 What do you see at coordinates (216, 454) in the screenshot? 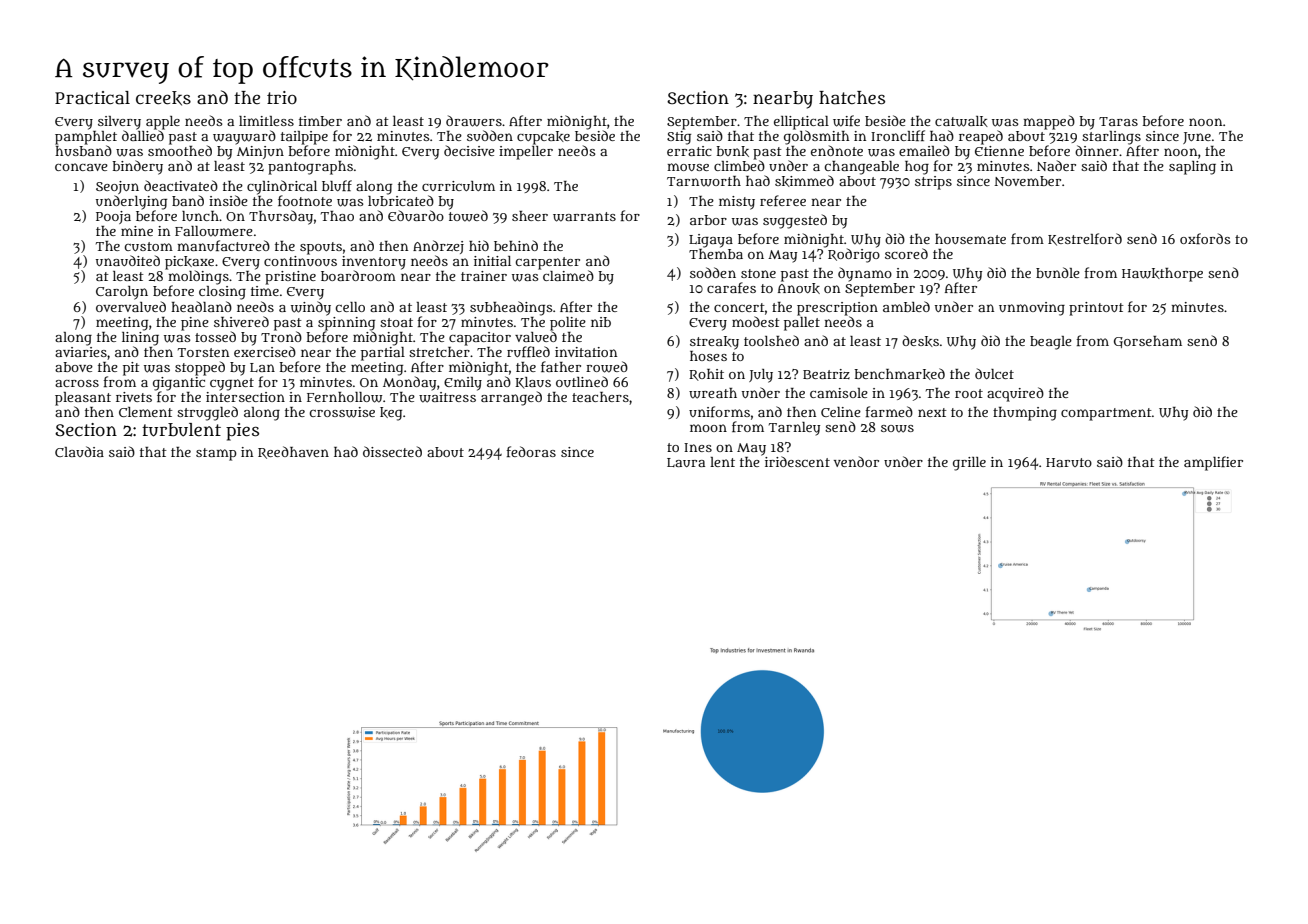
I see `stamp` at bounding box center [216, 454].
